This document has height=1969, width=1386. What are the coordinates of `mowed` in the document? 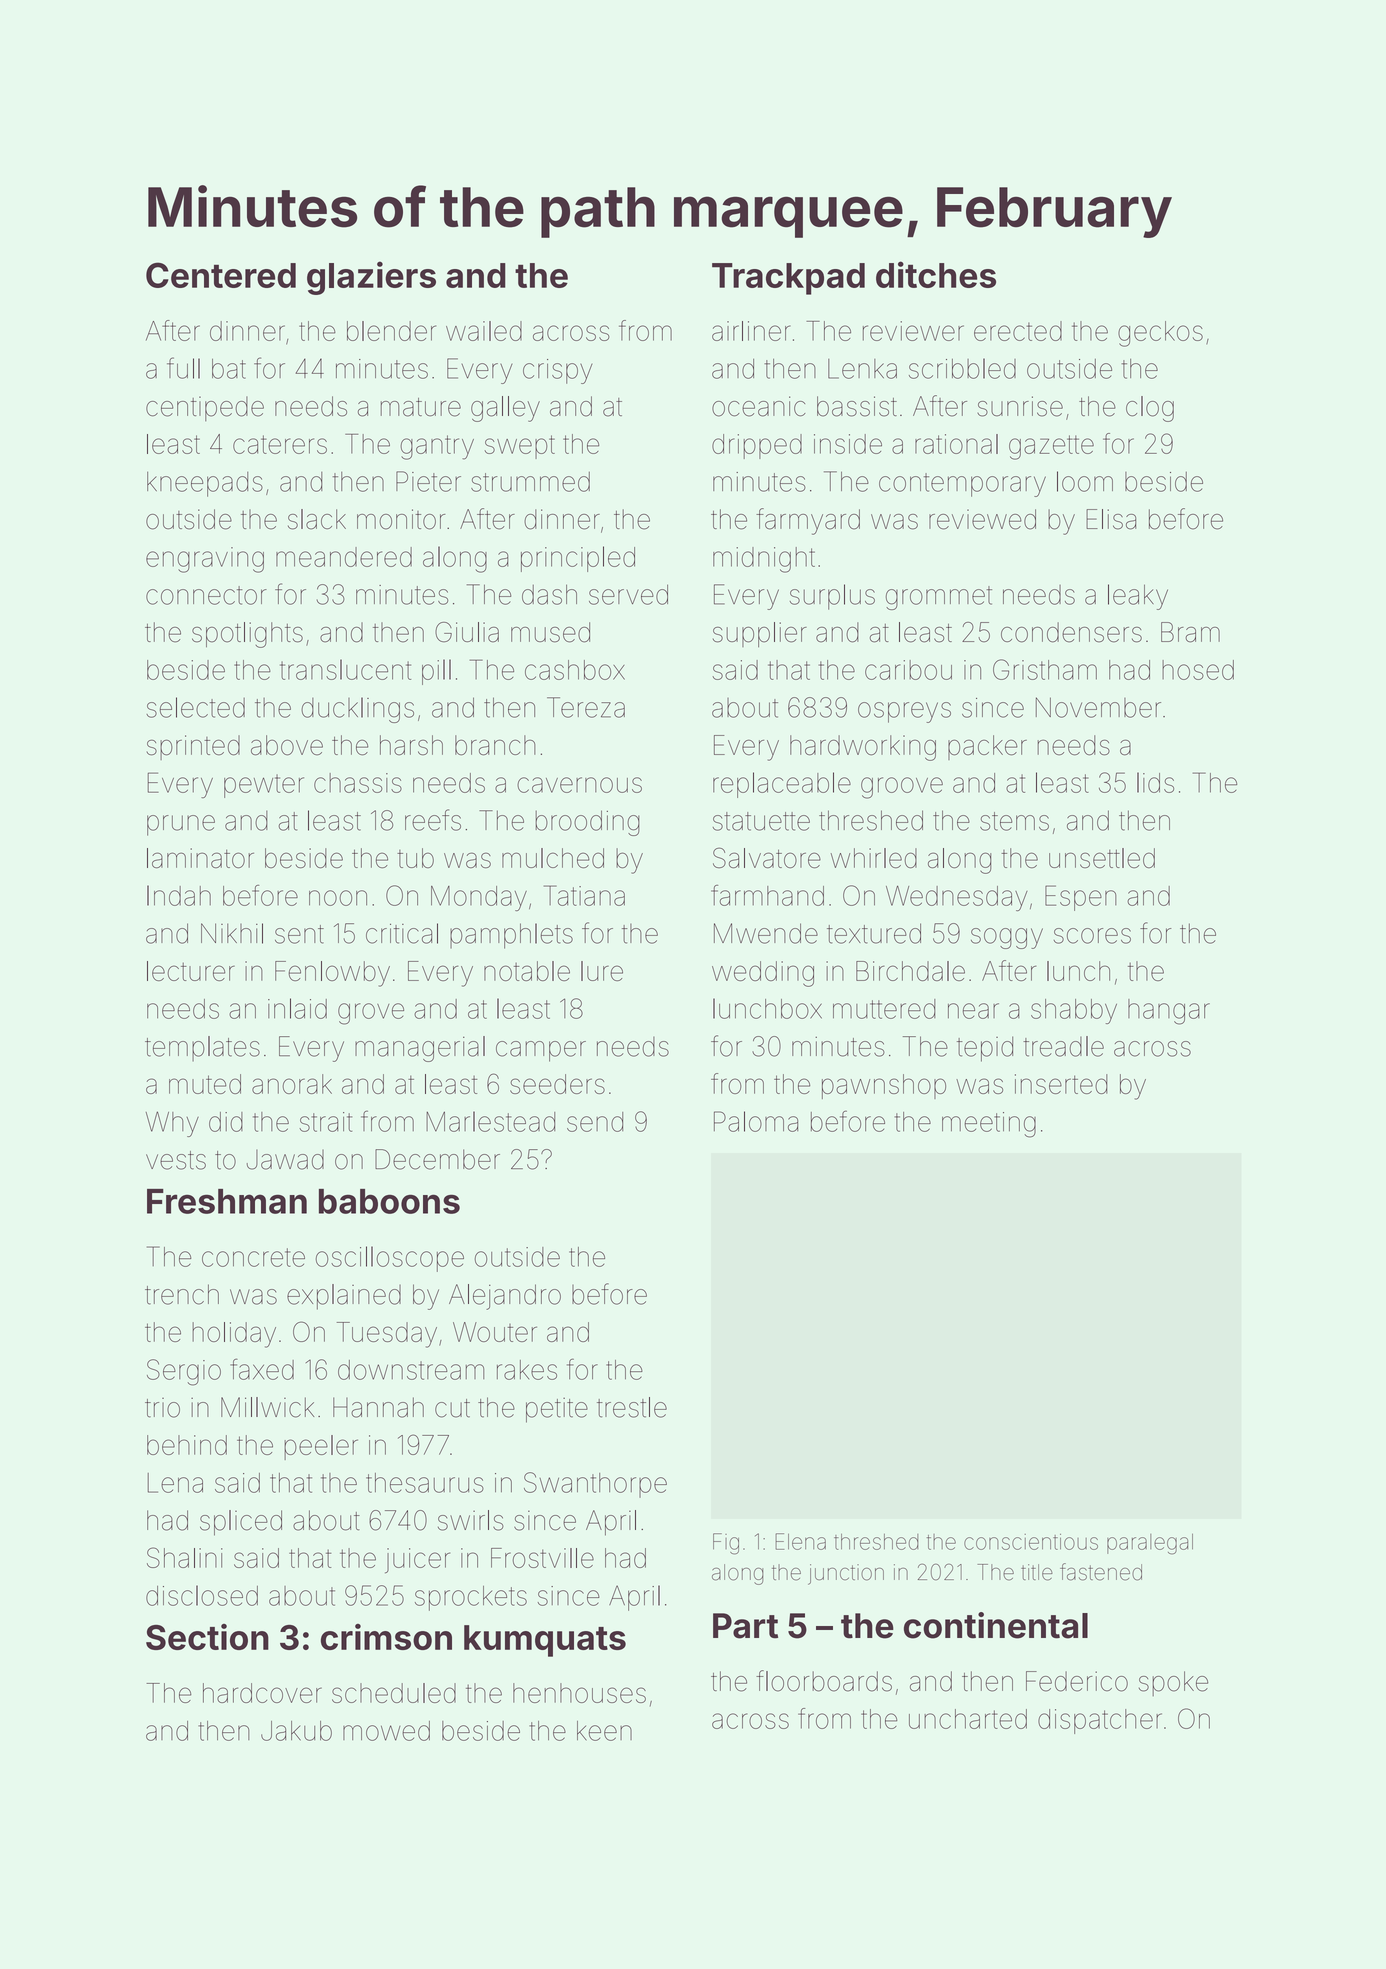 It's located at (386, 1731).
